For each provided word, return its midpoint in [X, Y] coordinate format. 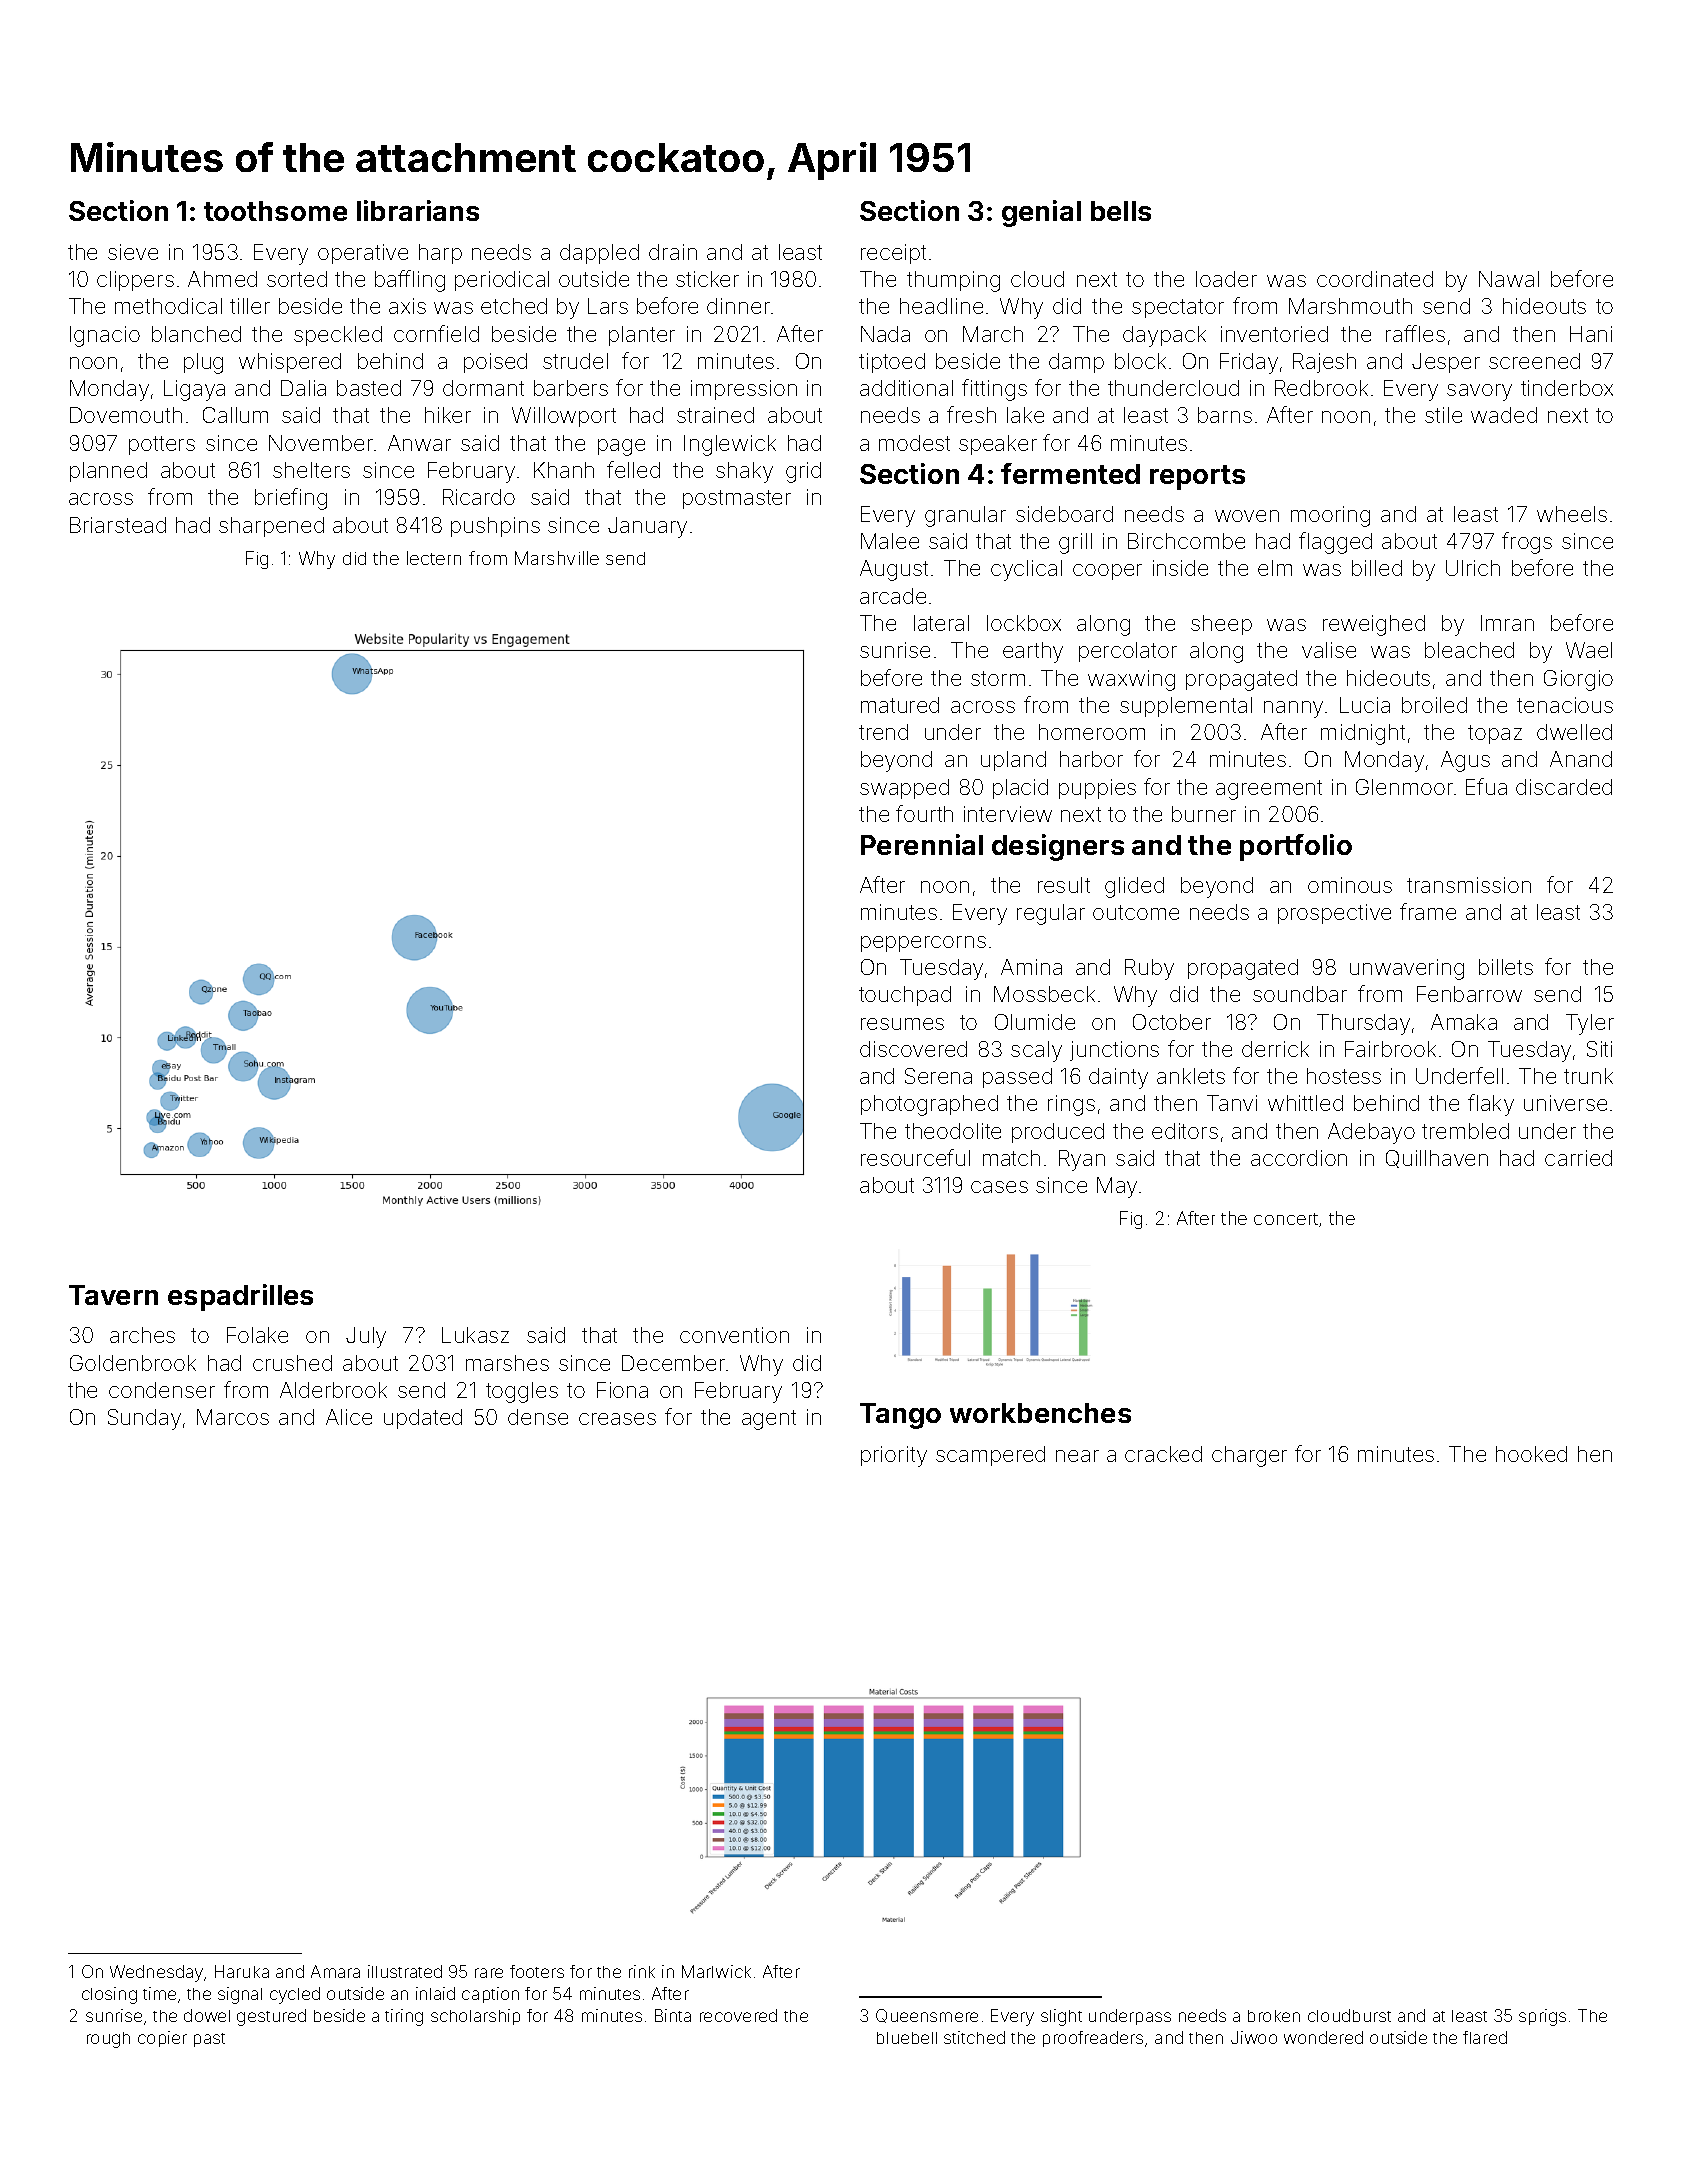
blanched [196, 334]
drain [673, 252]
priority [894, 1456]
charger [1249, 1456]
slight [1061, 2017]
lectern [434, 558]
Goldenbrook [133, 1363]
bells [1121, 211]
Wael [1589, 650]
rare [489, 1973]
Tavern [113, 1295]
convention [734, 1335]
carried [1578, 1158]
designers [1058, 847]
